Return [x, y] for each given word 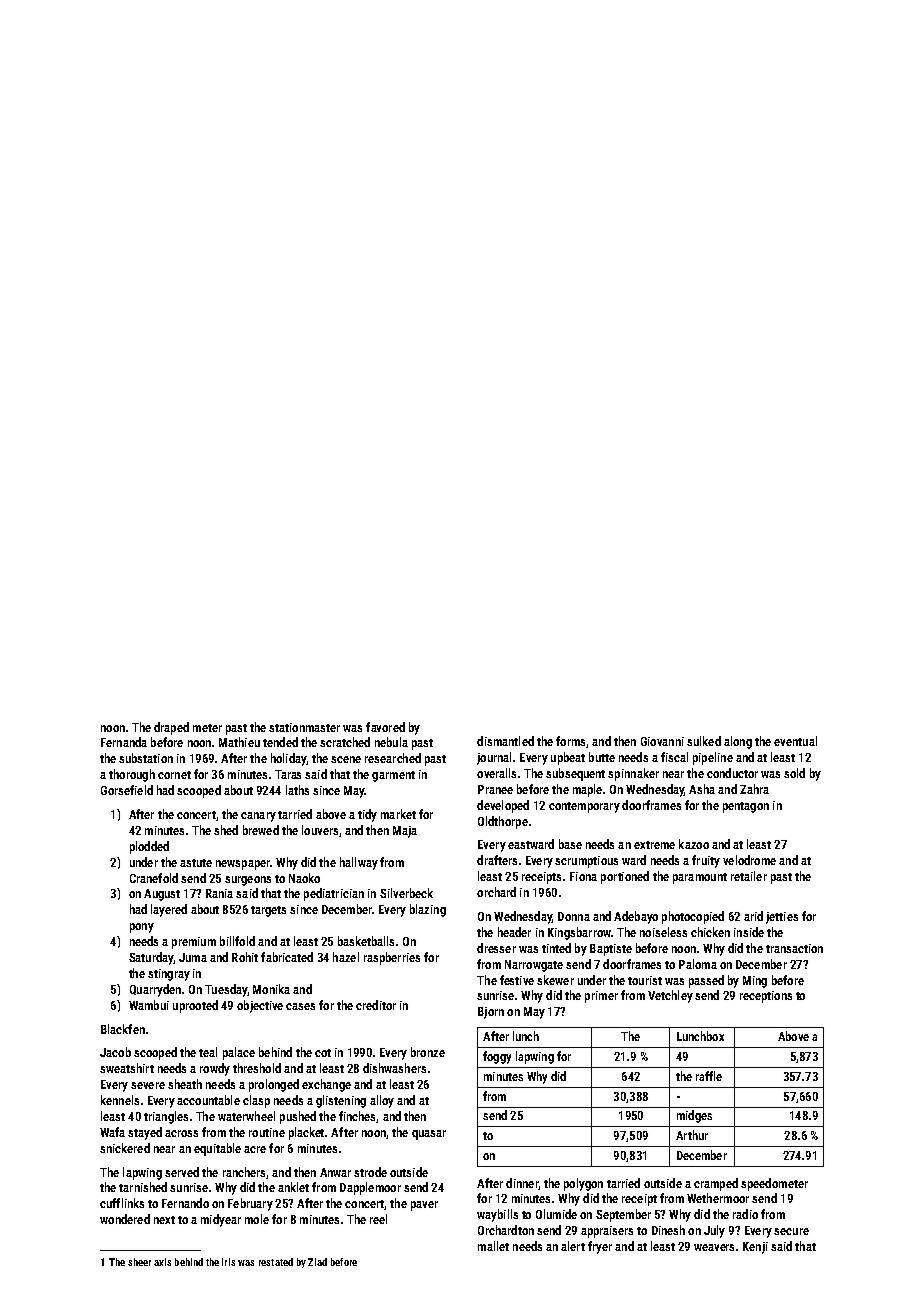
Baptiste [611, 950]
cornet [174, 775]
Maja [405, 832]
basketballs [366, 941]
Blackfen [123, 1029]
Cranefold [154, 878]
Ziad [317, 1262]
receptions [766, 997]
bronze [428, 1052]
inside [749, 932]
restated [276, 1262]
